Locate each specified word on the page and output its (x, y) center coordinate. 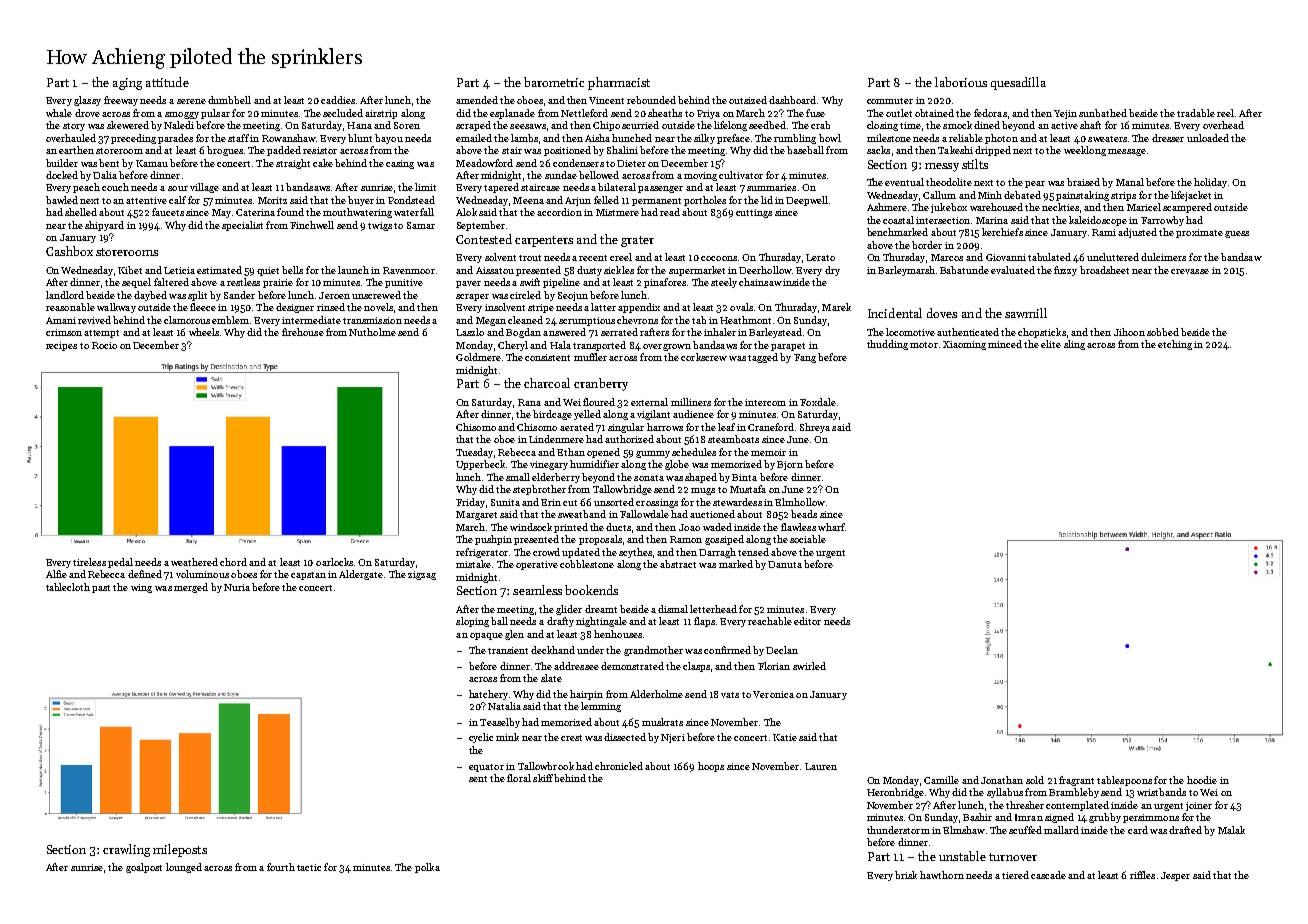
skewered (128, 125)
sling (1074, 345)
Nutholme (372, 332)
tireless (89, 562)
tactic (309, 867)
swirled (809, 666)
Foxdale (818, 402)
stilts (975, 164)
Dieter (631, 163)
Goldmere (478, 357)
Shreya (815, 428)
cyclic (481, 738)
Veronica (773, 694)
